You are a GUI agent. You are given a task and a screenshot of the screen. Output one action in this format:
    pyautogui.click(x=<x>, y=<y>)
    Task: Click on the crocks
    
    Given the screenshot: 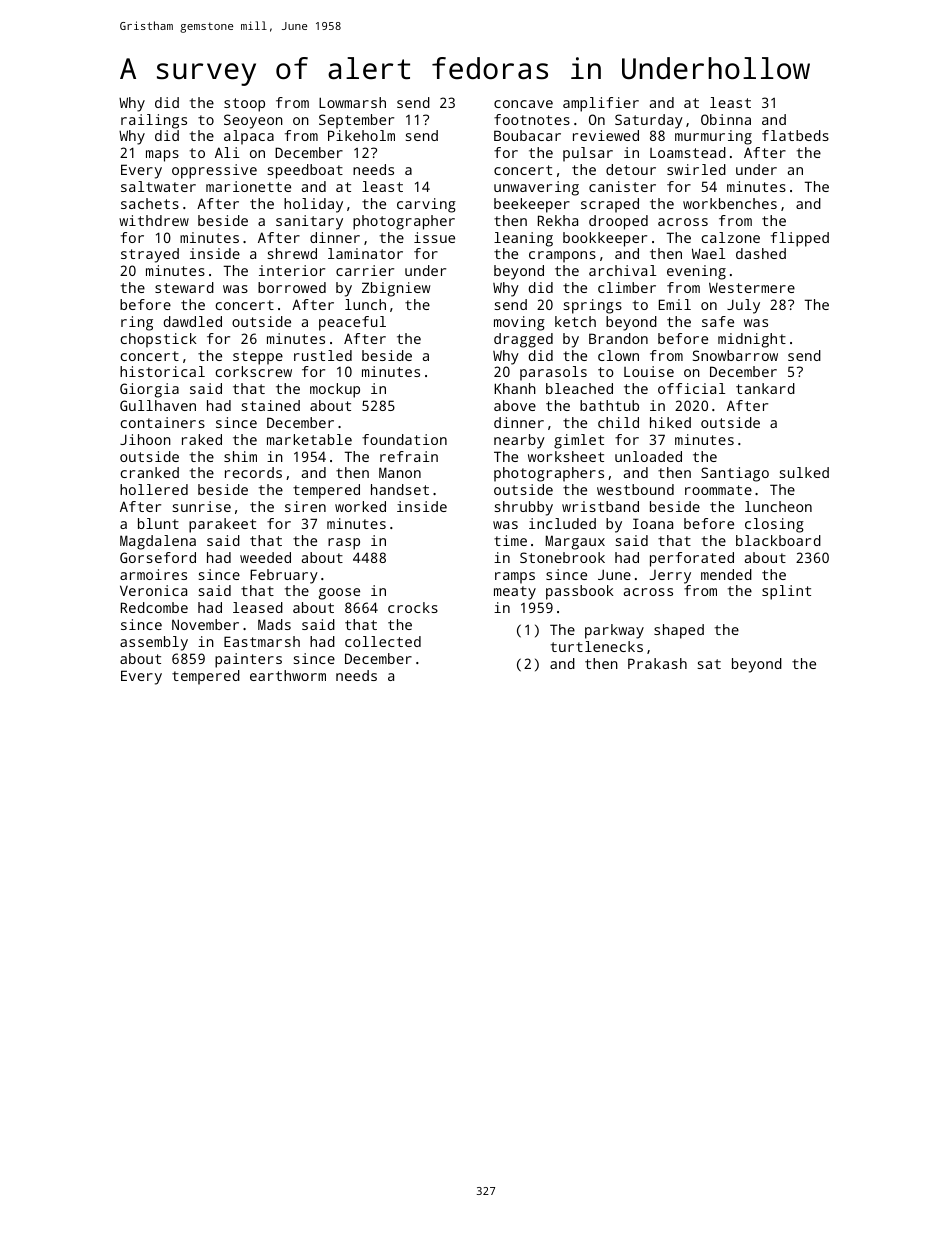 What is the action you would take?
    pyautogui.click(x=413, y=607)
